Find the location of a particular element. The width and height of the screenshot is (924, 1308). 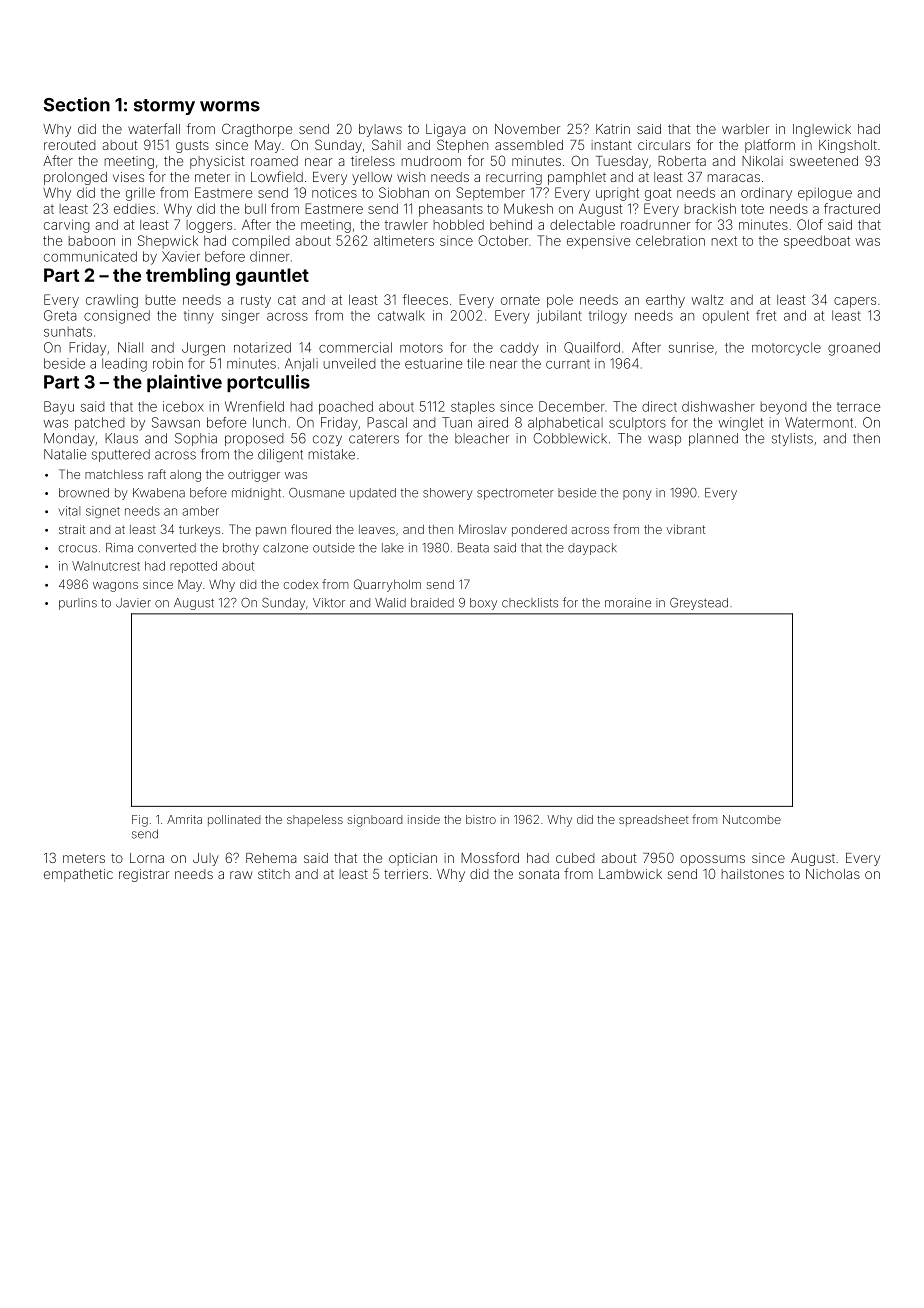

bistro is located at coordinates (481, 819).
